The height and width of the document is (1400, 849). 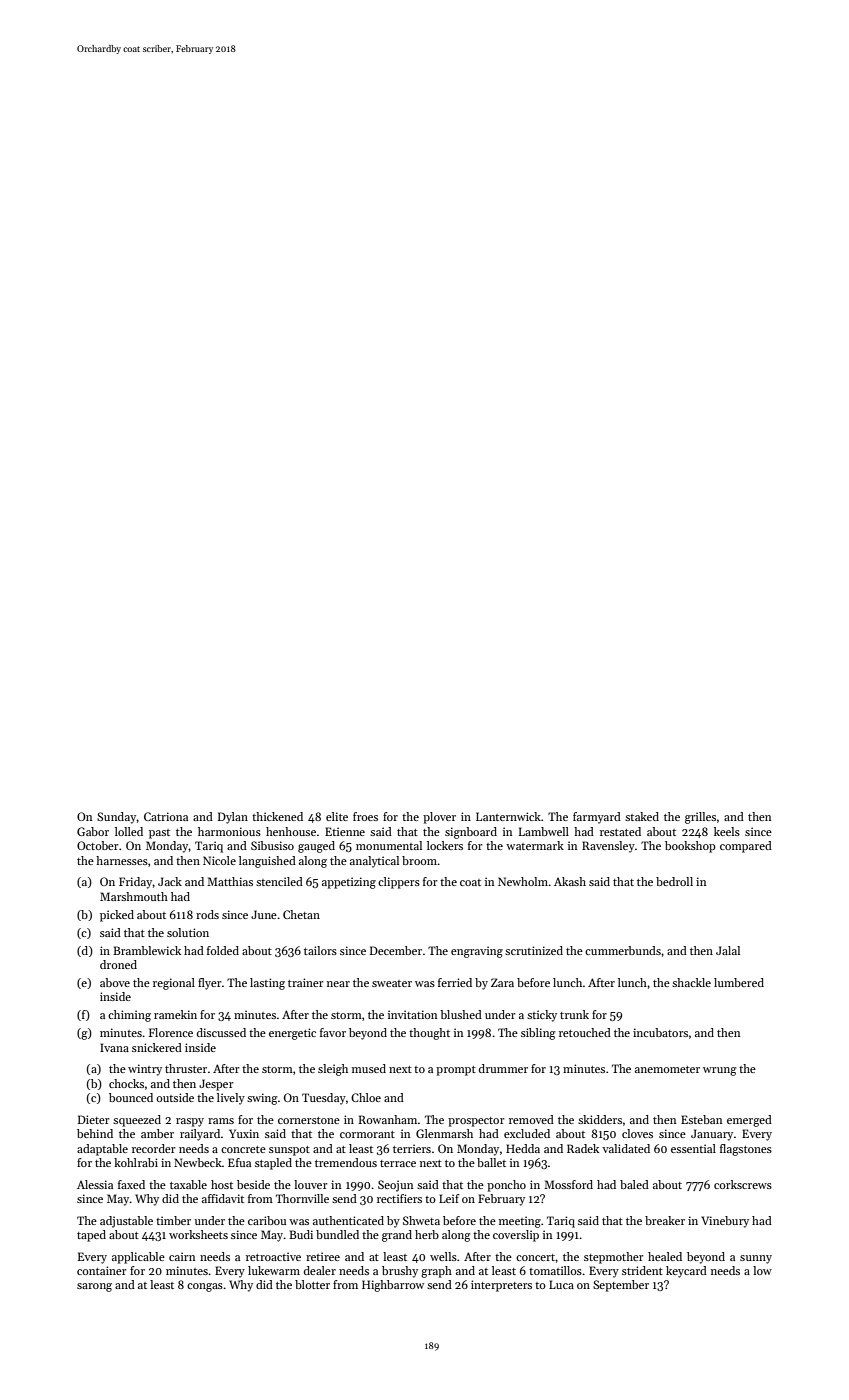 I want to click on container, so click(x=102, y=1270).
